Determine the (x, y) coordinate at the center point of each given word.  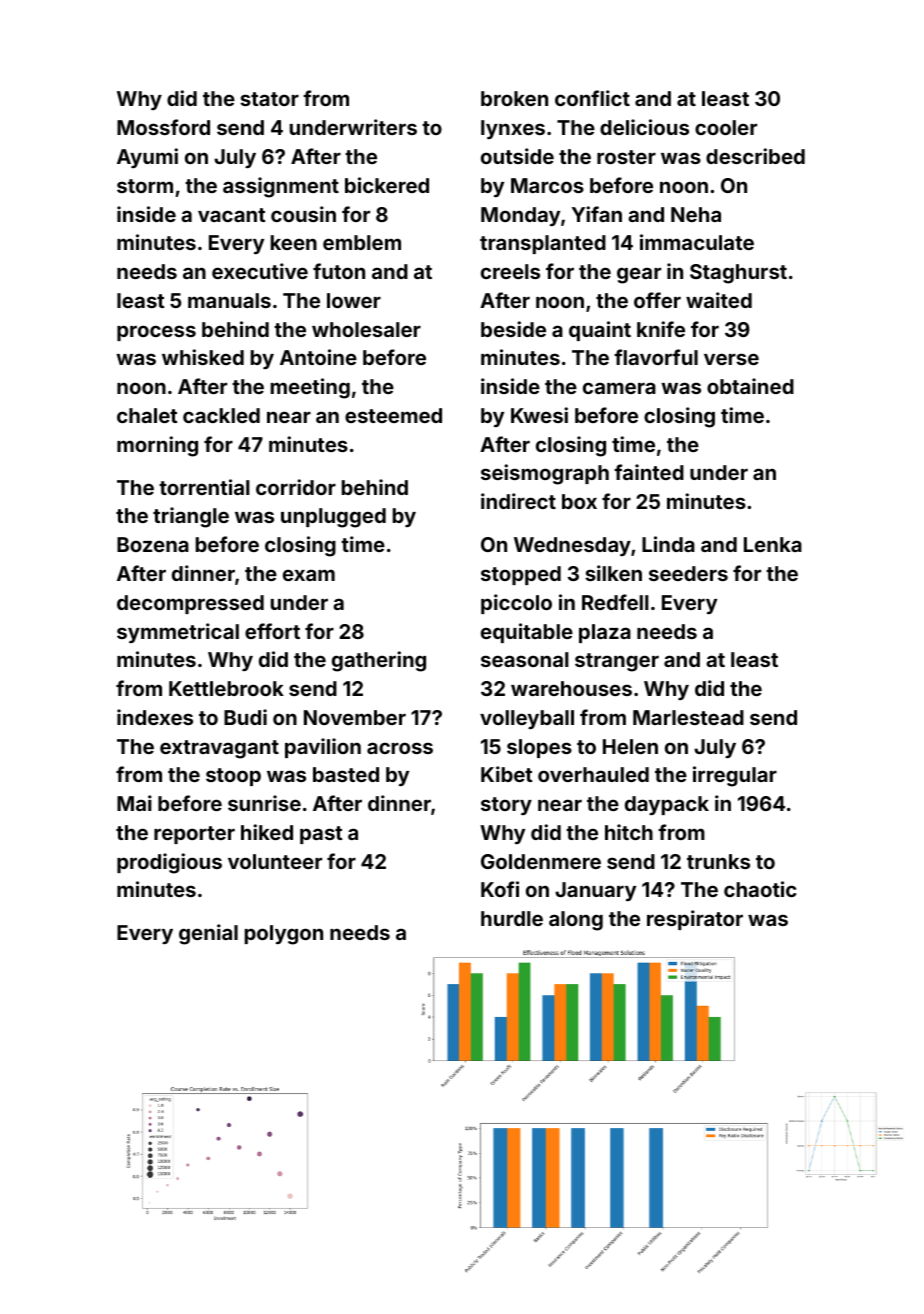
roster (626, 157)
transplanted (543, 244)
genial (208, 934)
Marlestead (688, 717)
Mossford (163, 127)
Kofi (500, 889)
